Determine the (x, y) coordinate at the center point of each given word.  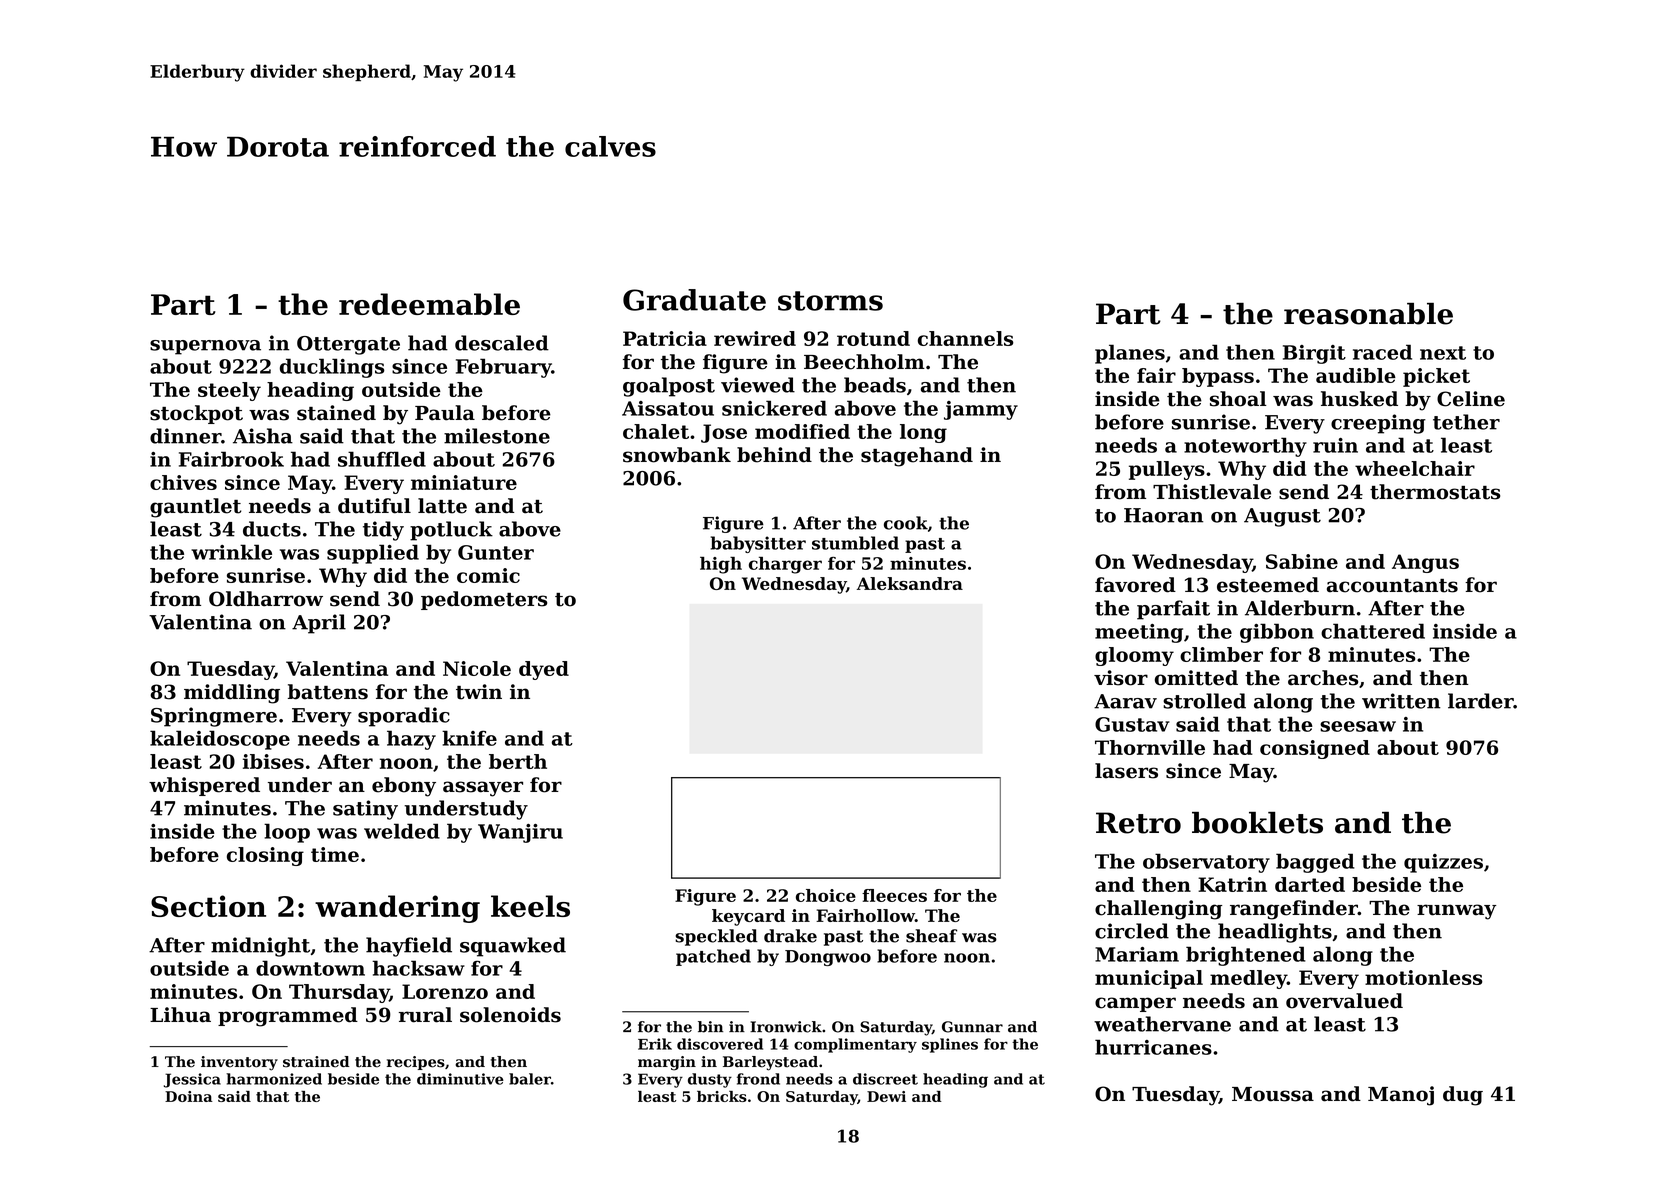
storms (830, 301)
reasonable (1368, 314)
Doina (189, 1096)
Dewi (886, 1096)
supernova (205, 347)
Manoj (1401, 1096)
